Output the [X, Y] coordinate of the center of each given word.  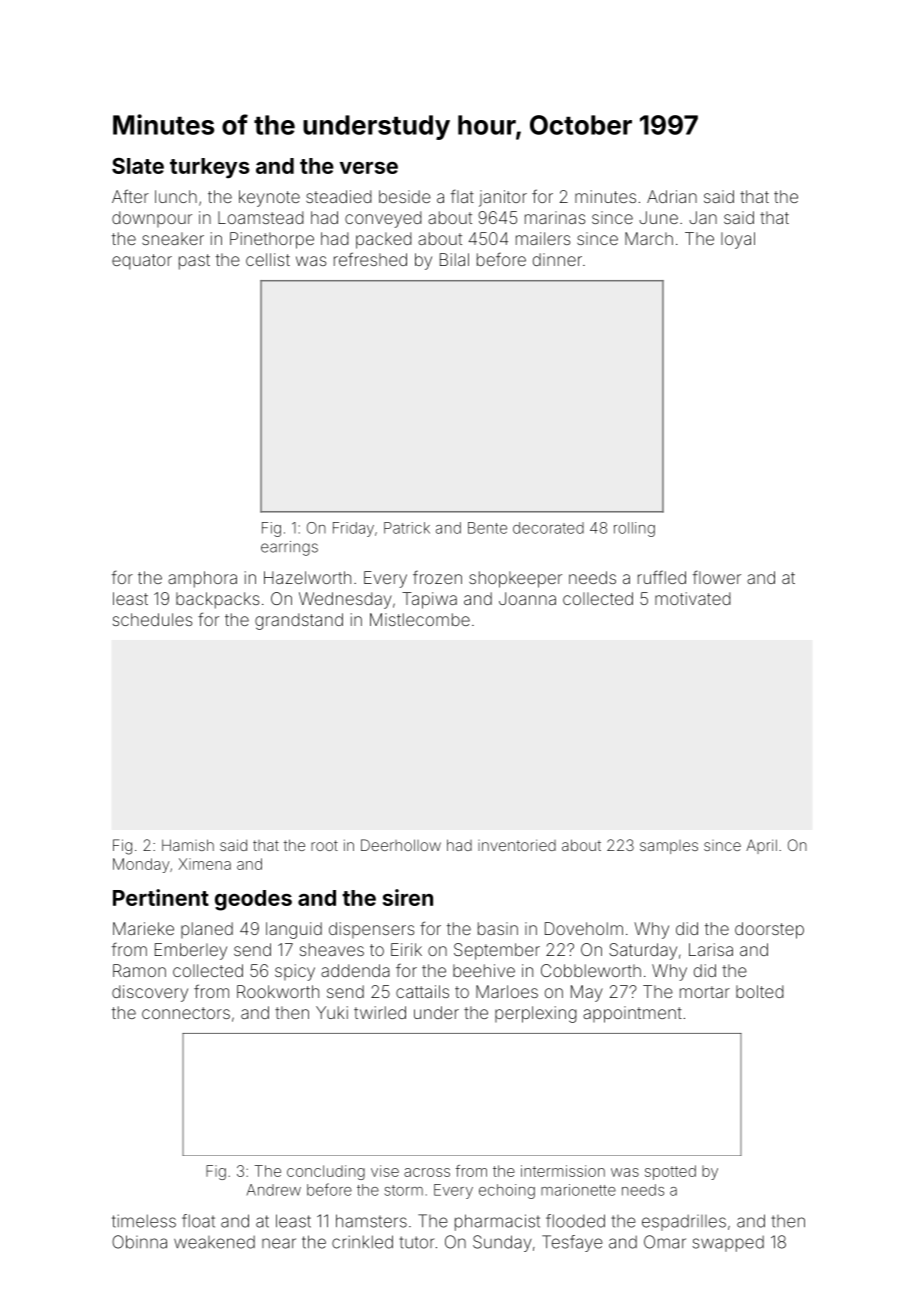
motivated [693, 598]
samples [669, 847]
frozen [437, 577]
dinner [557, 259]
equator [142, 262]
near [279, 1243]
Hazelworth [307, 577]
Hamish [188, 845]
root [324, 845]
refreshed [370, 259]
